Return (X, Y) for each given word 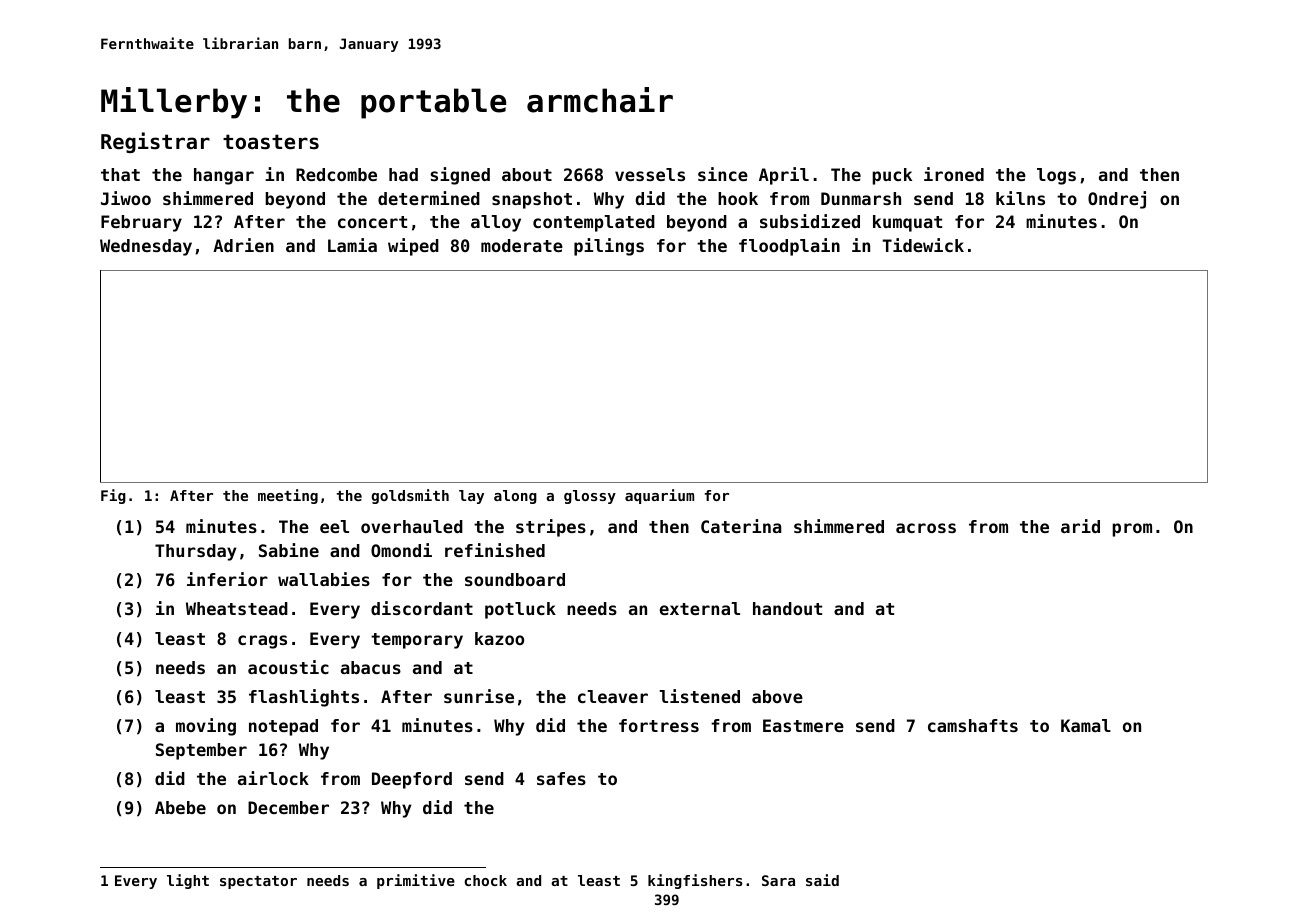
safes (561, 778)
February (141, 223)
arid (1080, 526)
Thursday (195, 552)
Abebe (180, 807)
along (515, 497)
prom (1132, 530)
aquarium (659, 496)
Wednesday (146, 247)
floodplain (789, 247)
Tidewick (923, 245)
